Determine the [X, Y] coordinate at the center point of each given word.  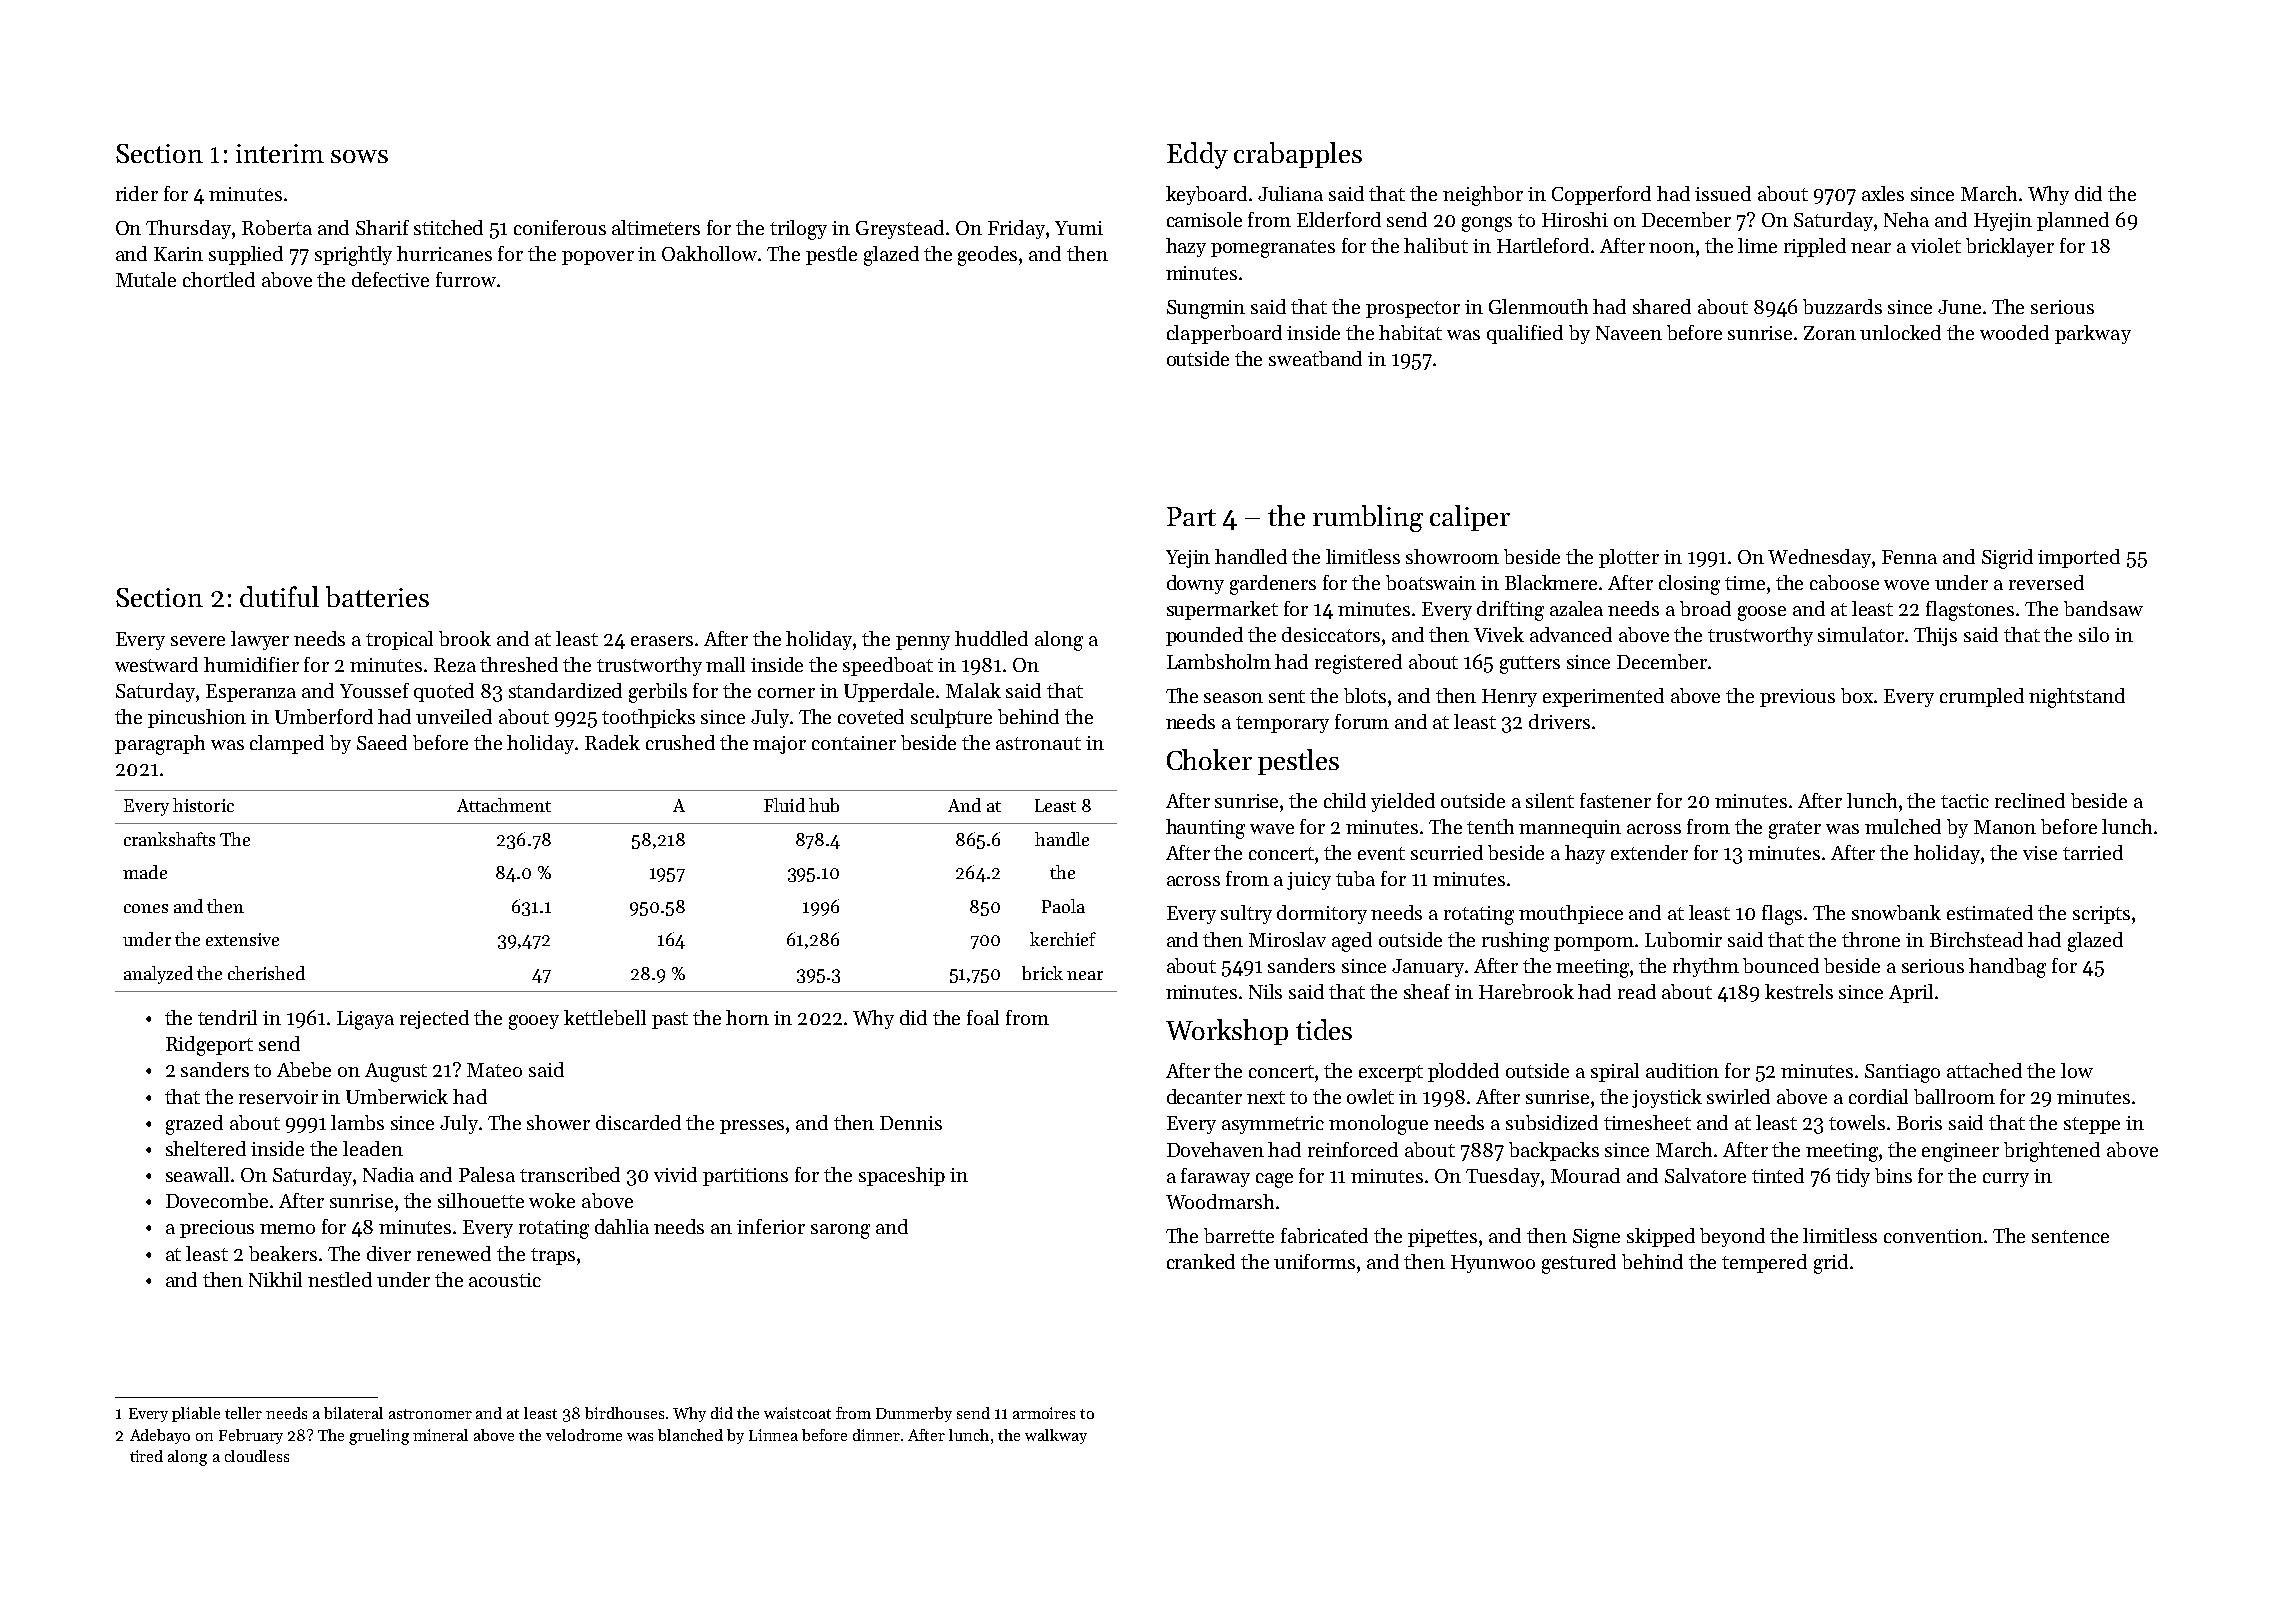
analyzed [158, 975]
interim [280, 153]
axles [1883, 193]
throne [1871, 939]
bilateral [353, 1413]
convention [1933, 1236]
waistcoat [797, 1413]
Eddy [1197, 155]
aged [1352, 942]
